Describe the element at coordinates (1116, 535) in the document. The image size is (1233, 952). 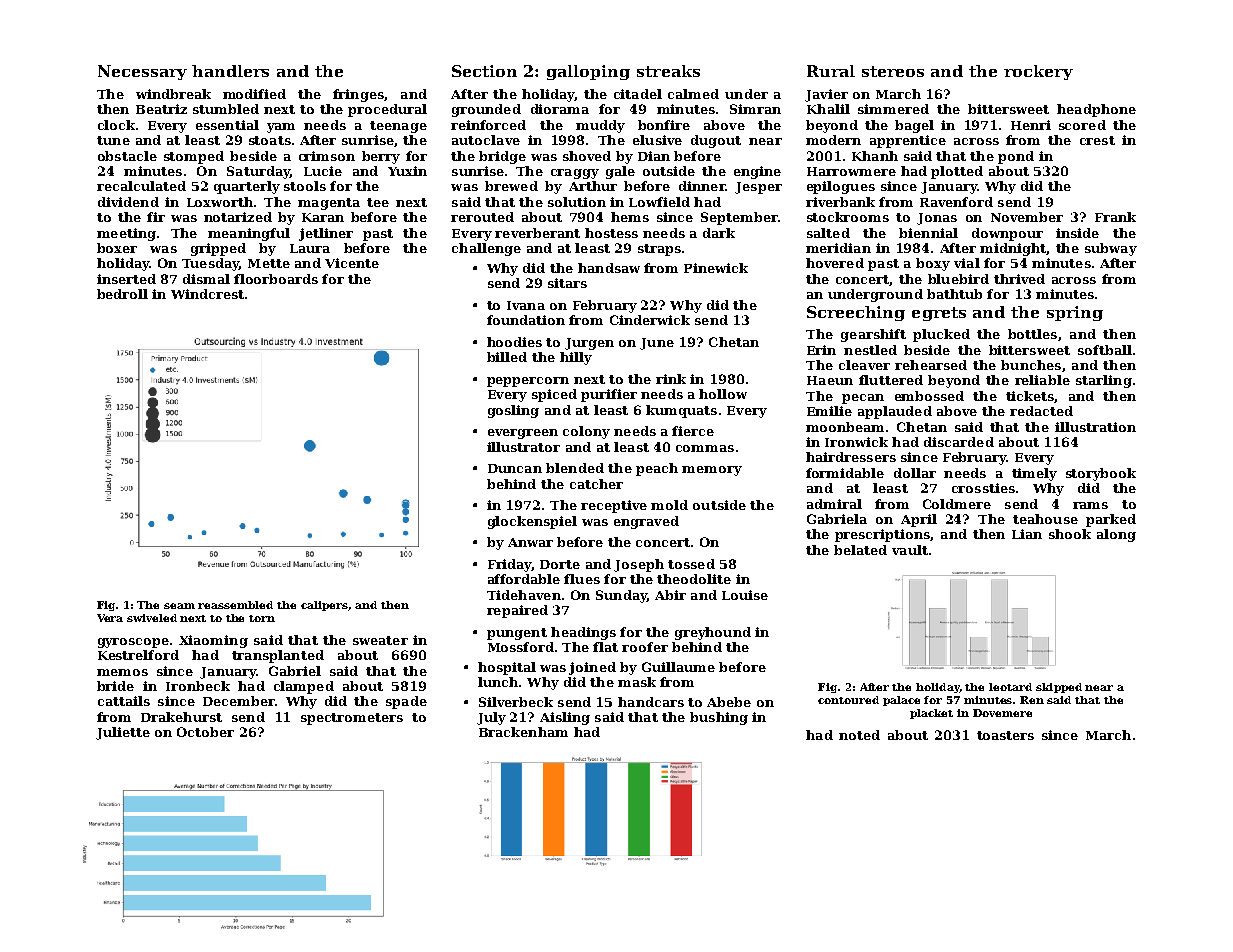
I see `along` at that location.
